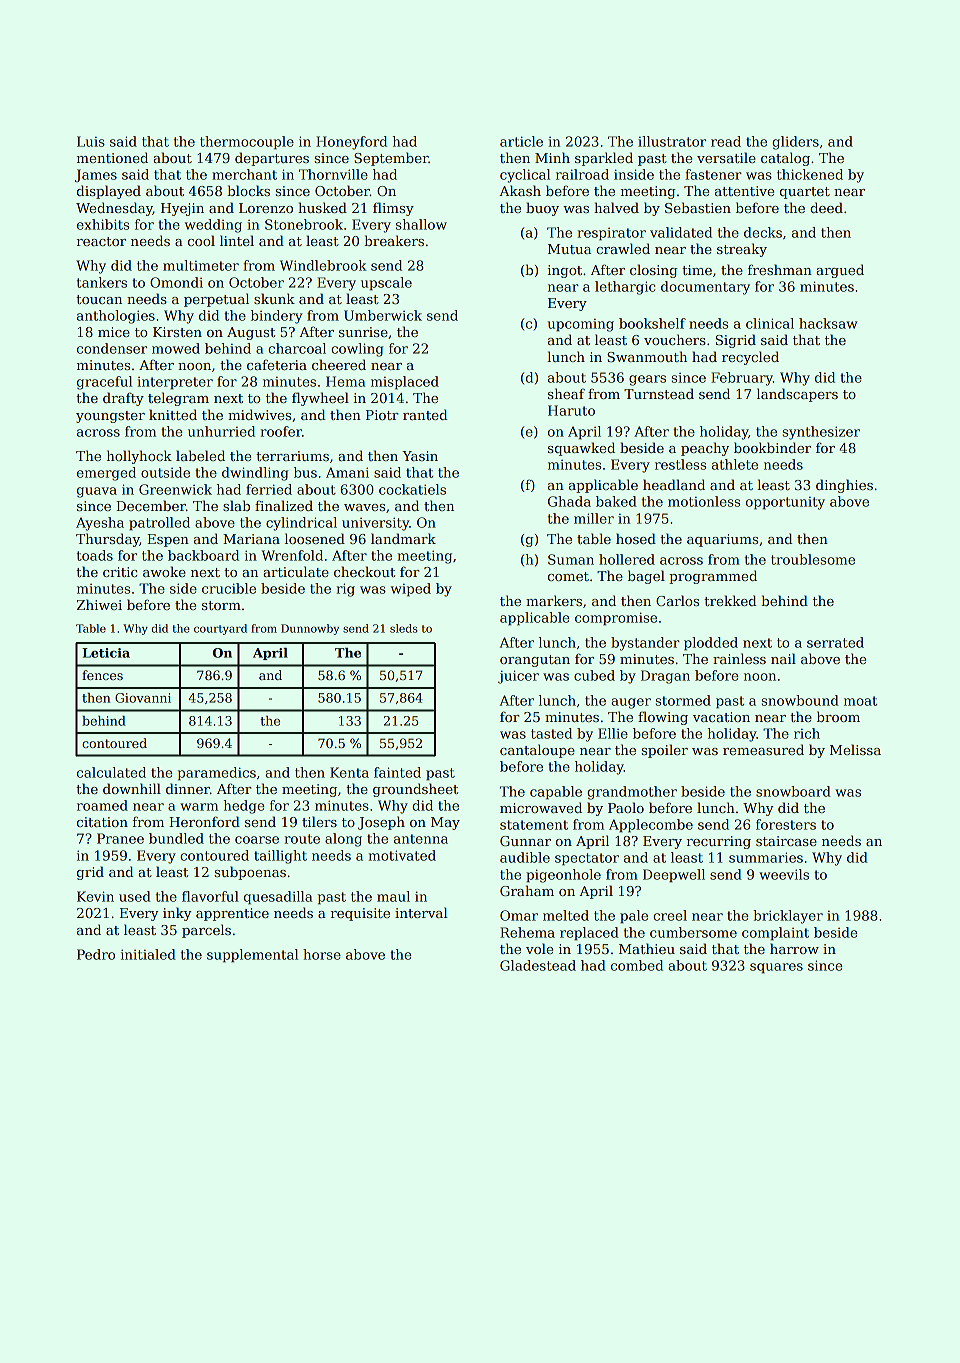 This screenshot has width=960, height=1363. What do you see at coordinates (135, 896) in the screenshot?
I see `used` at bounding box center [135, 896].
